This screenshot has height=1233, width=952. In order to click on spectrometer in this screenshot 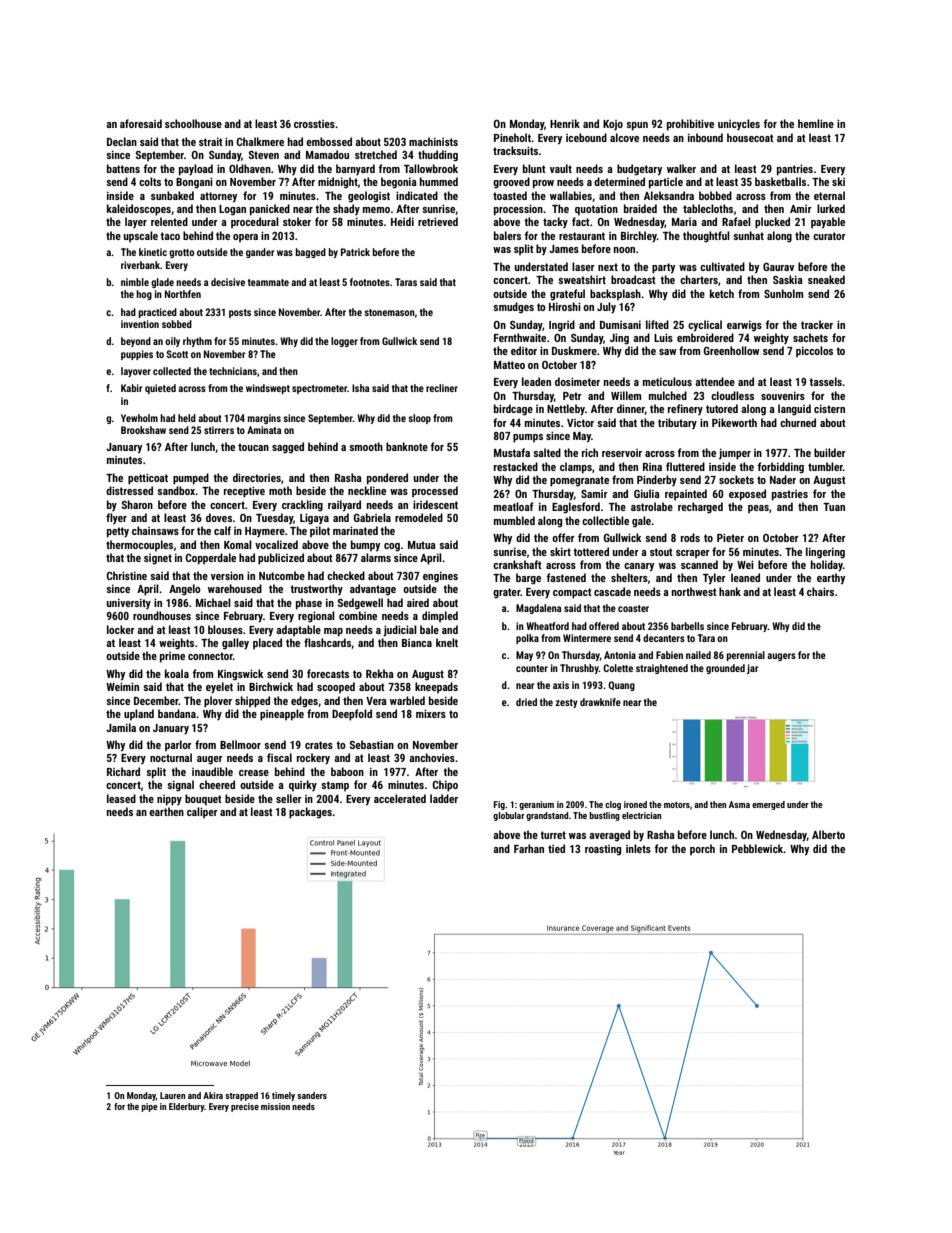, I will do `click(319, 389)`.
